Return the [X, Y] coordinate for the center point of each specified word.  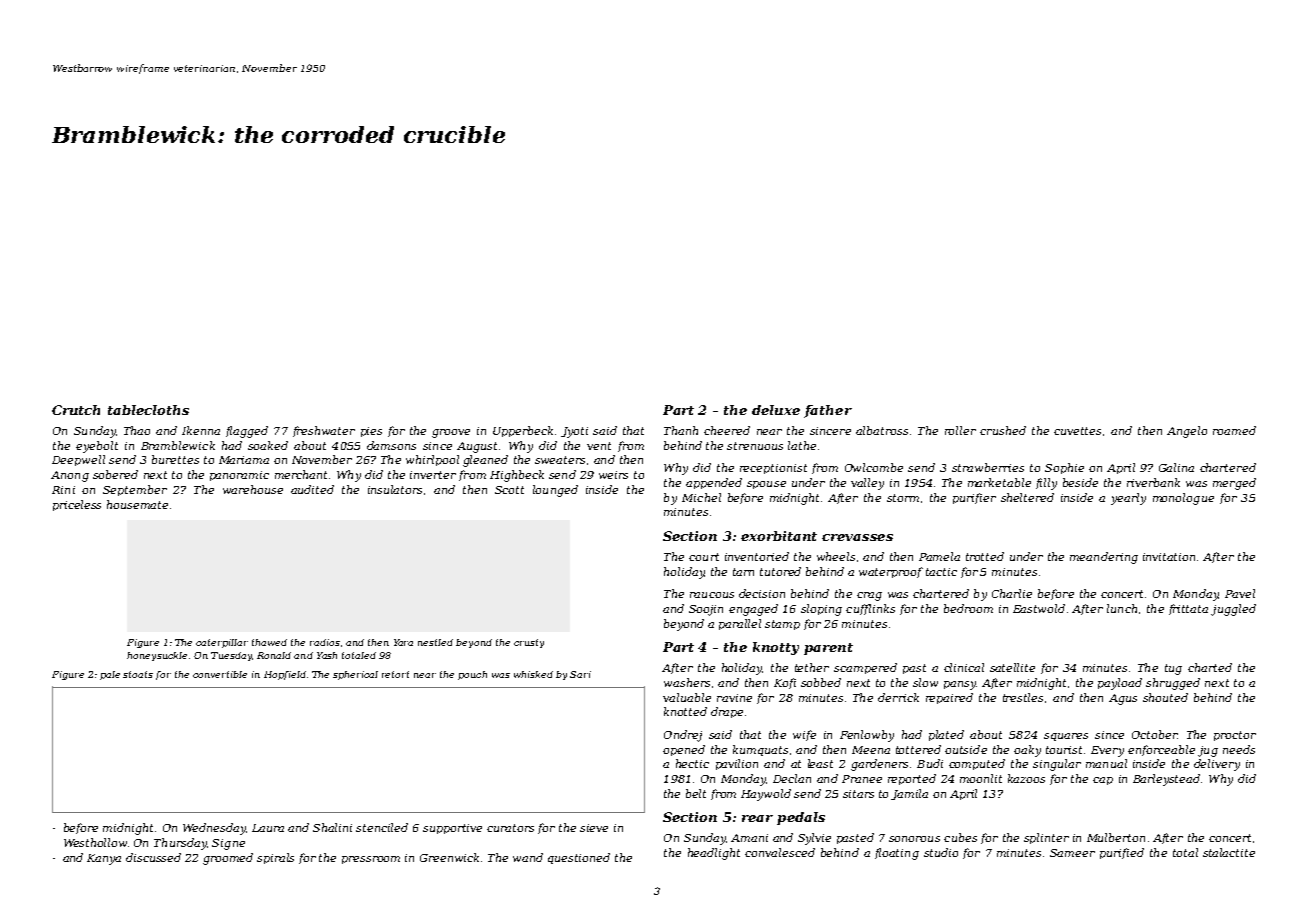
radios [325, 642]
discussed [153, 857]
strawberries [988, 467]
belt [696, 793]
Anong [70, 476]
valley [867, 484]
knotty [776, 648]
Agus [1123, 699]
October [1154, 734]
